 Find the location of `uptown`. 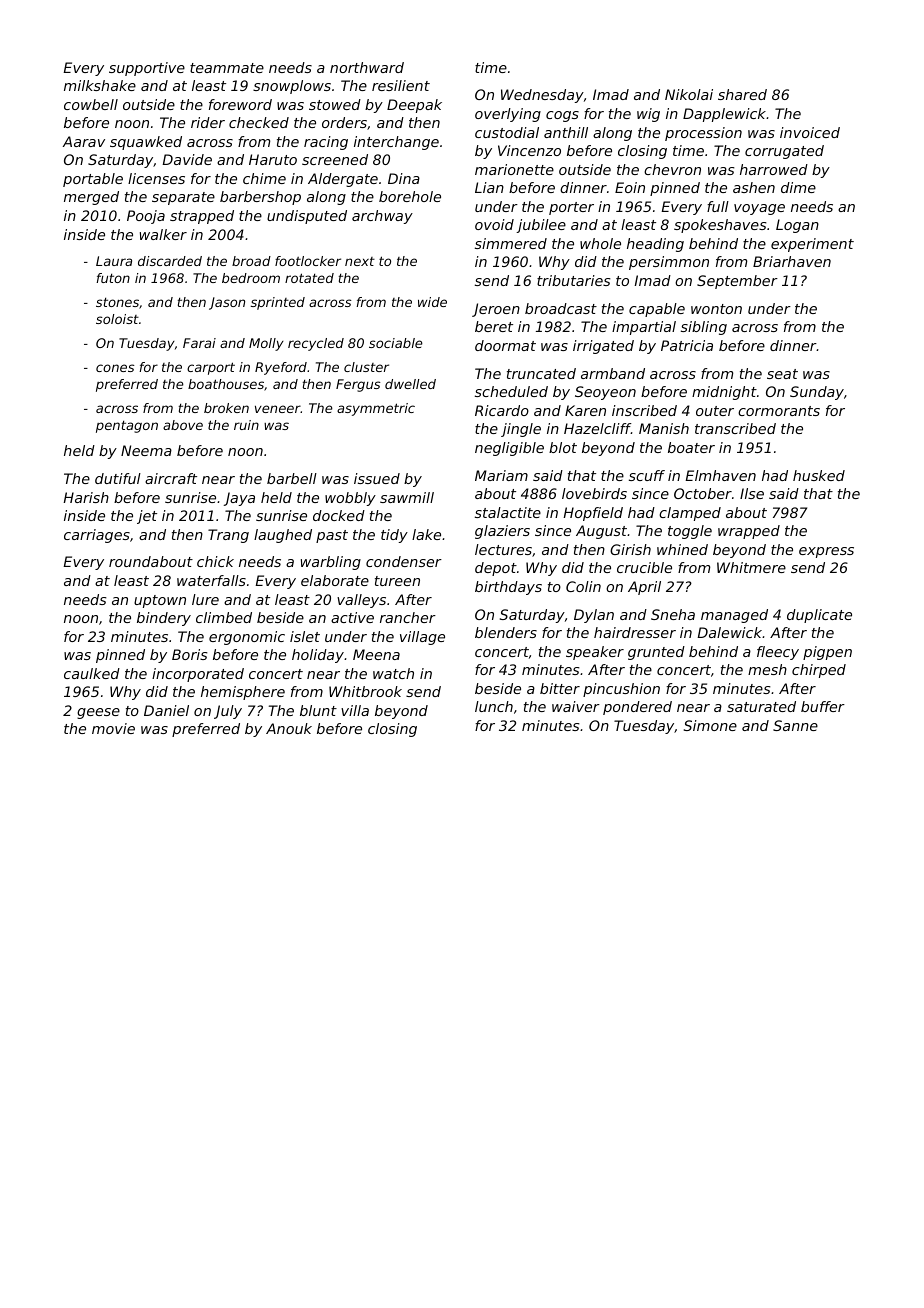

uptown is located at coordinates (160, 601).
